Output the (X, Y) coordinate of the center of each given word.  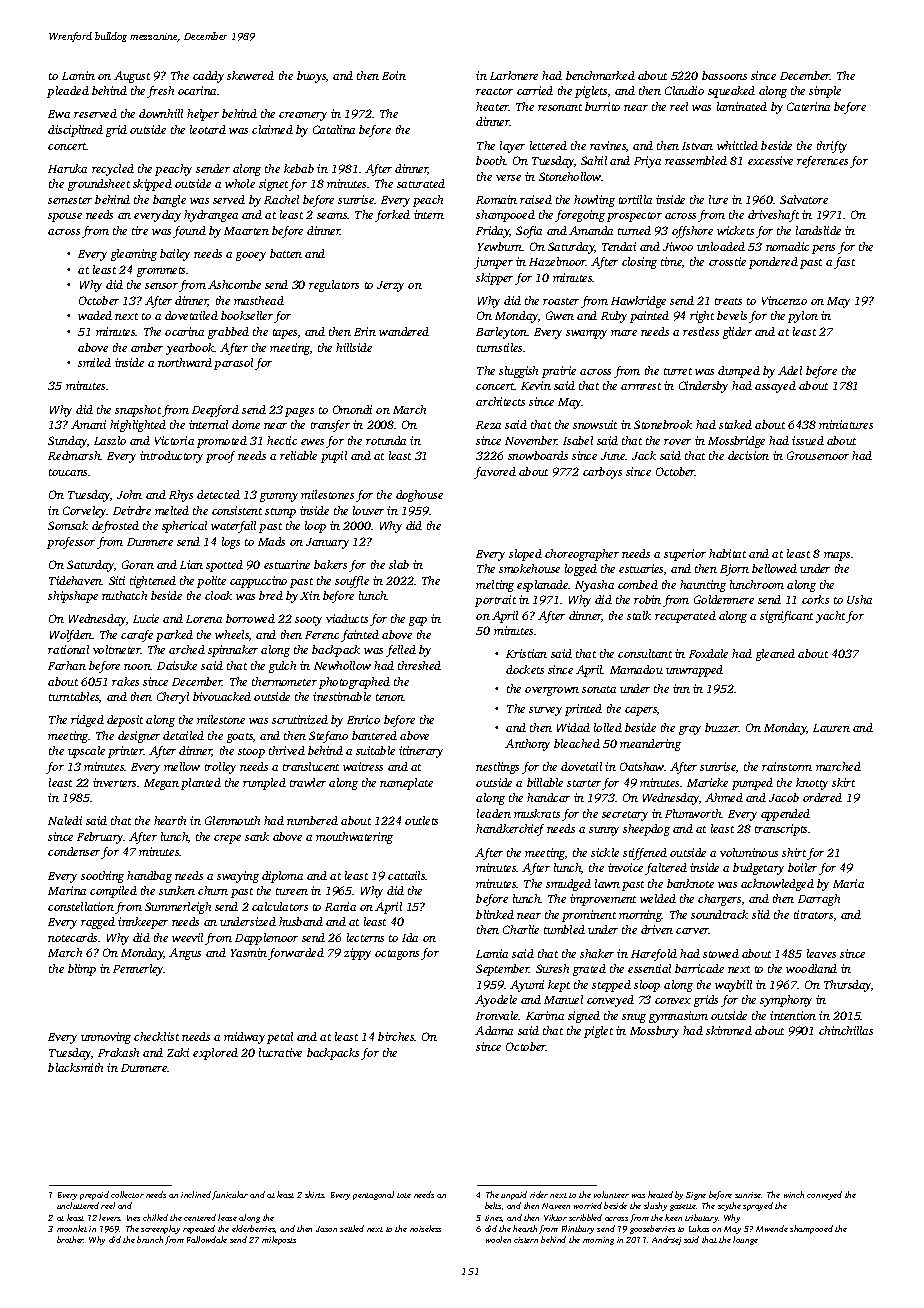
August (132, 77)
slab (399, 564)
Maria (848, 883)
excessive (770, 160)
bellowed (774, 568)
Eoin (394, 75)
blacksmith (75, 1067)
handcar (548, 797)
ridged (87, 721)
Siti (117, 580)
